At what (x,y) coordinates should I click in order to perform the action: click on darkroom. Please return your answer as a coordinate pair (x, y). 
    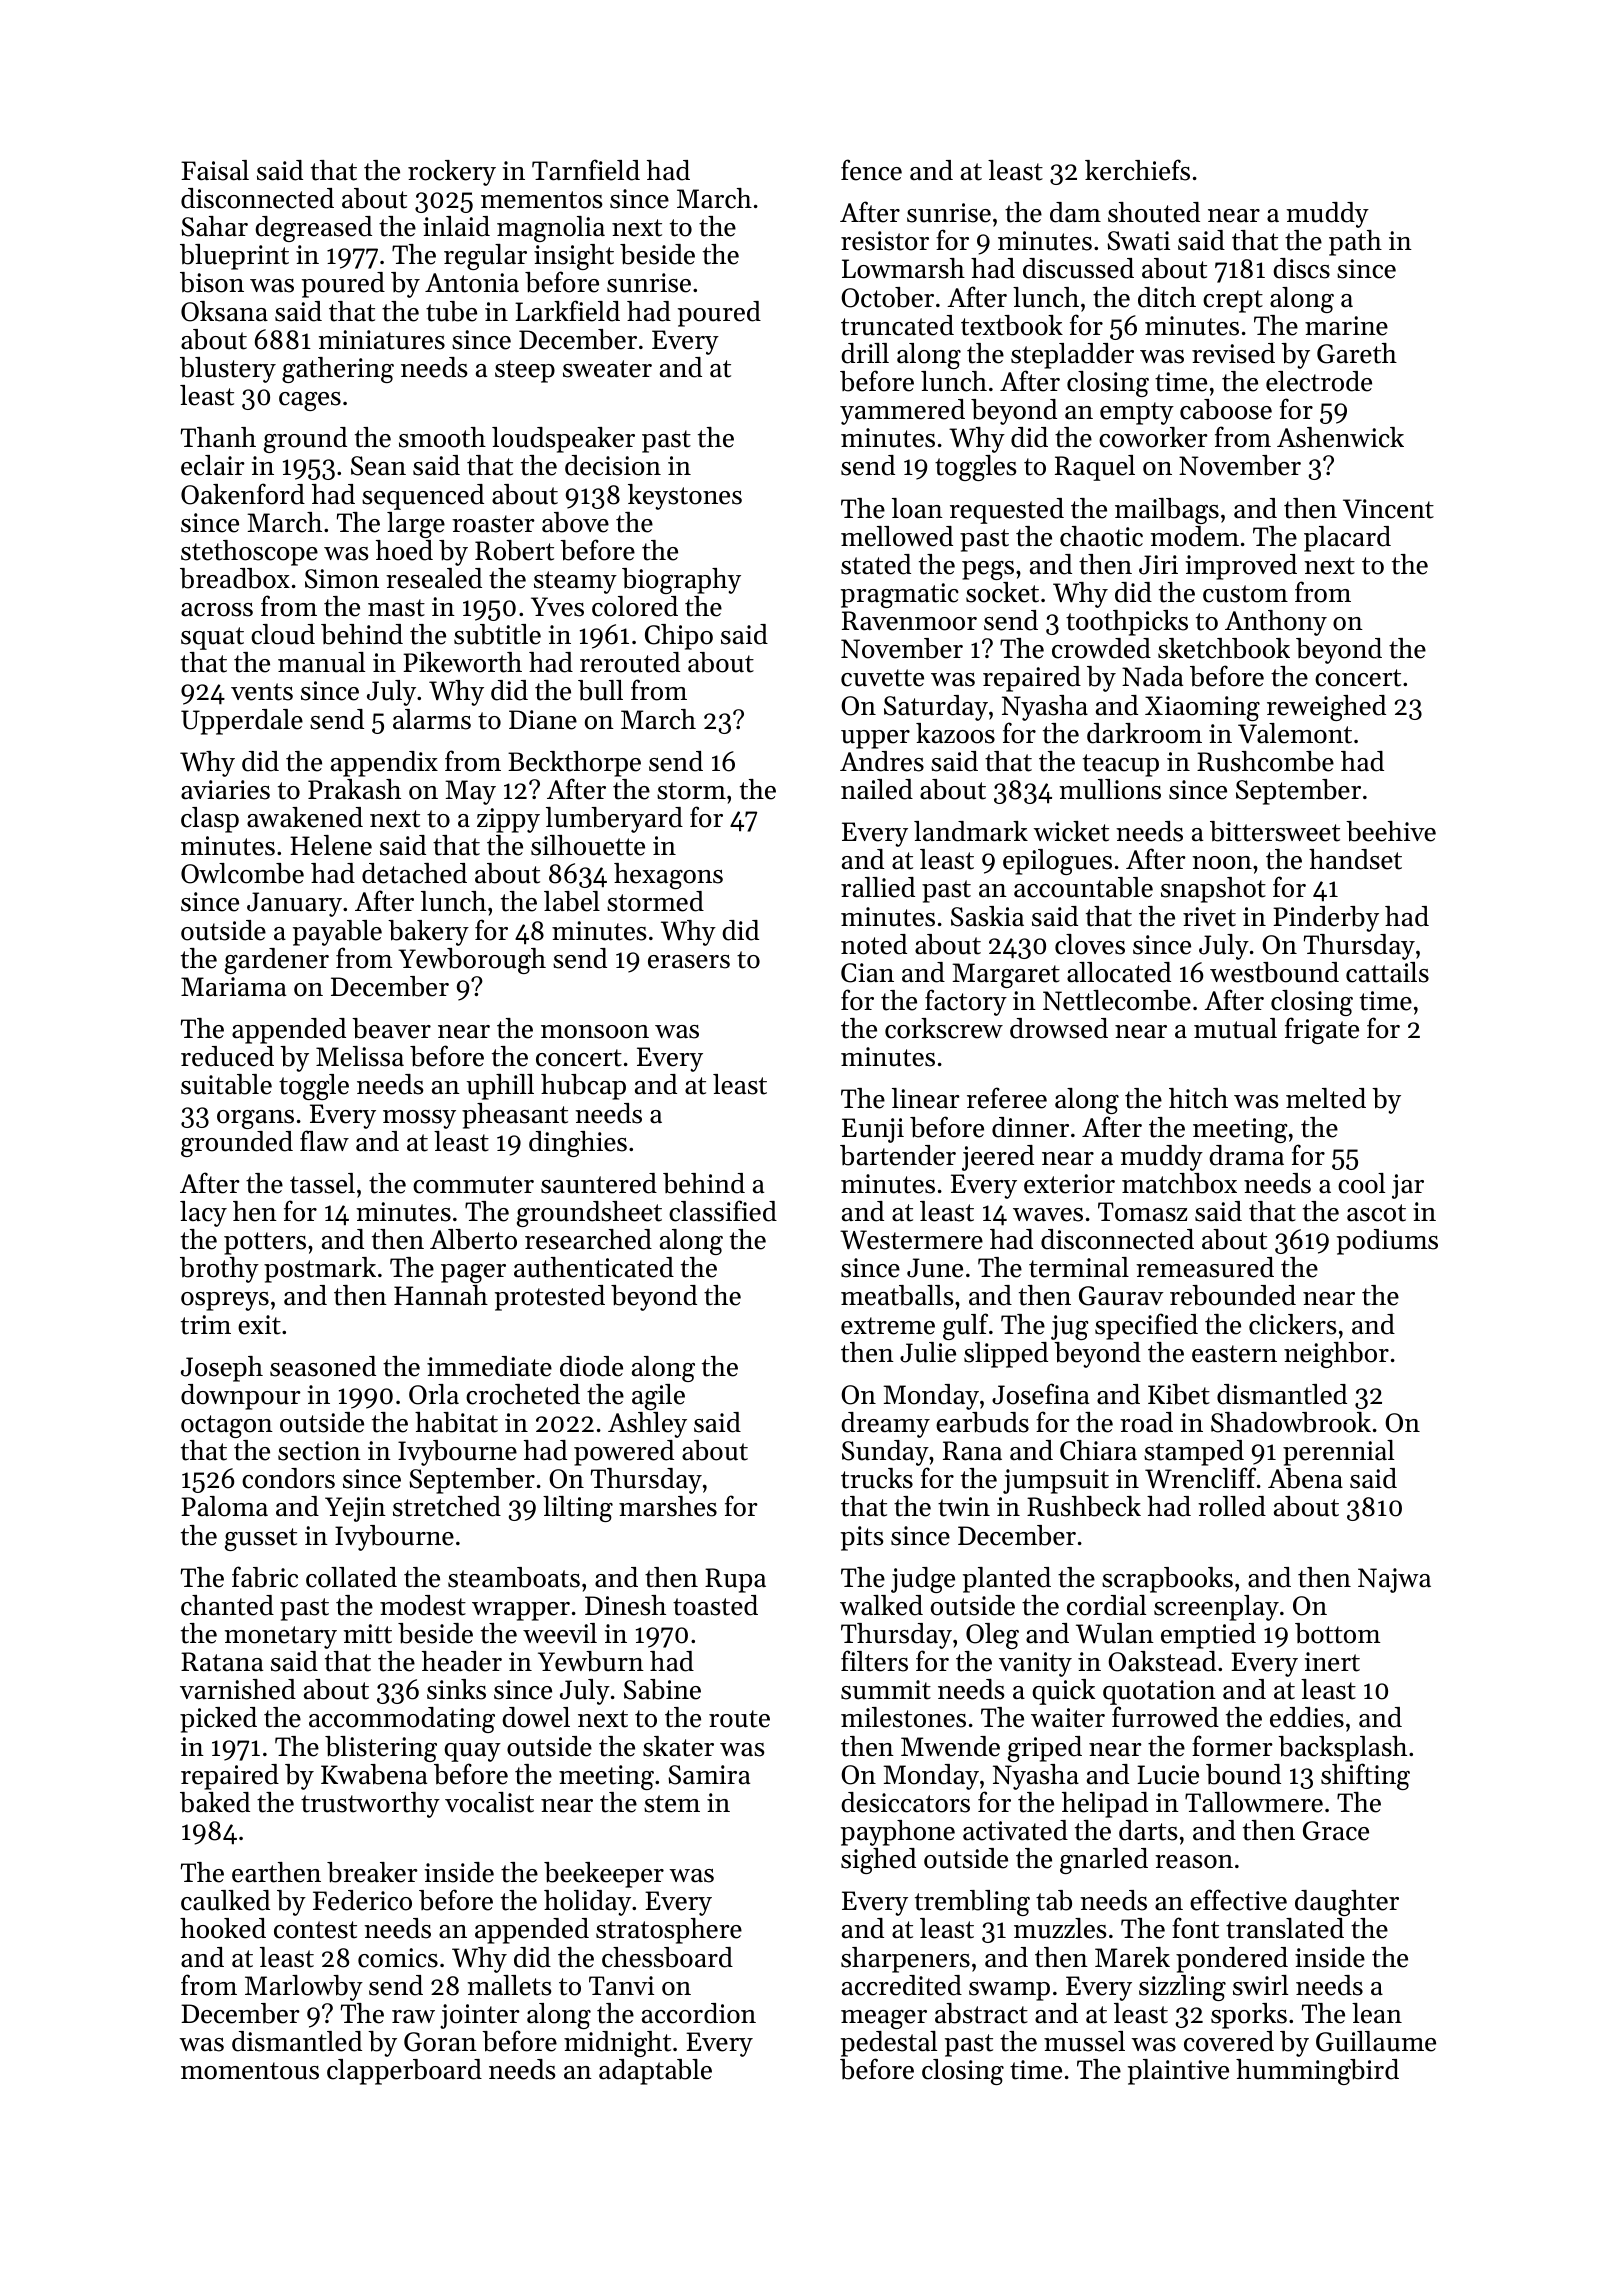
    Looking at the image, I should click on (1144, 733).
